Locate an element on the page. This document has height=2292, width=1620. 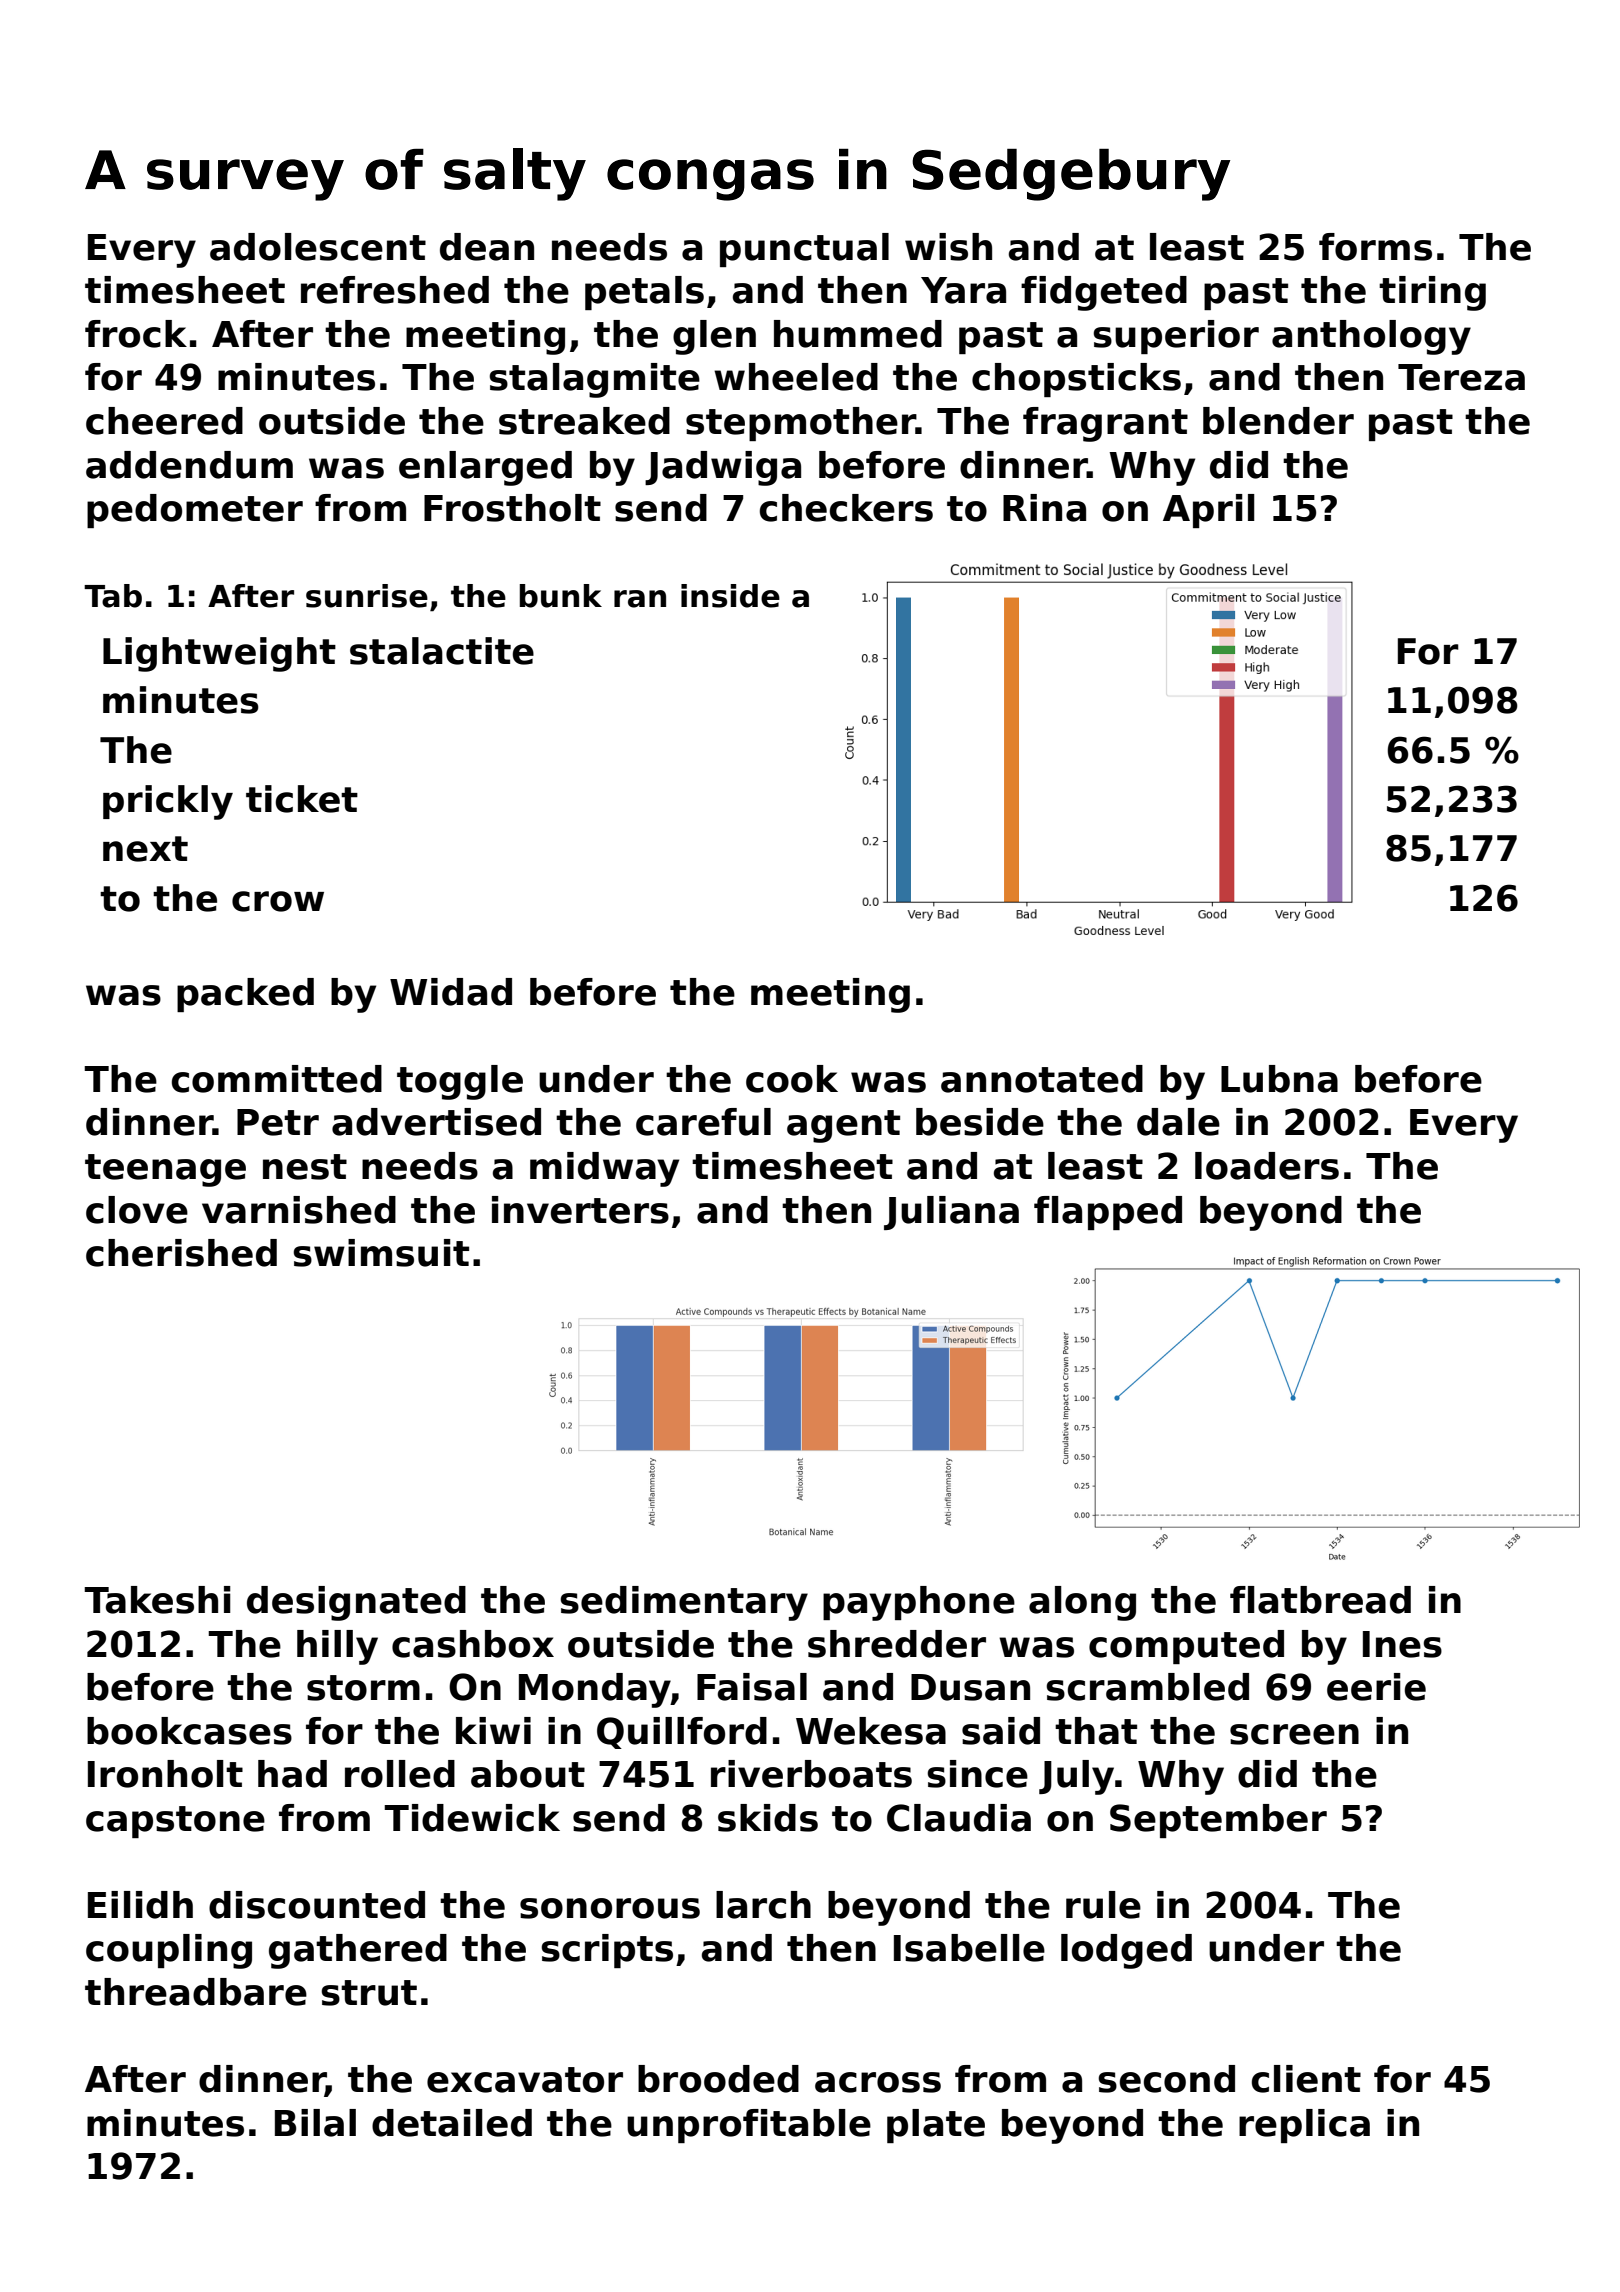
enlarged is located at coordinates (485, 468).
